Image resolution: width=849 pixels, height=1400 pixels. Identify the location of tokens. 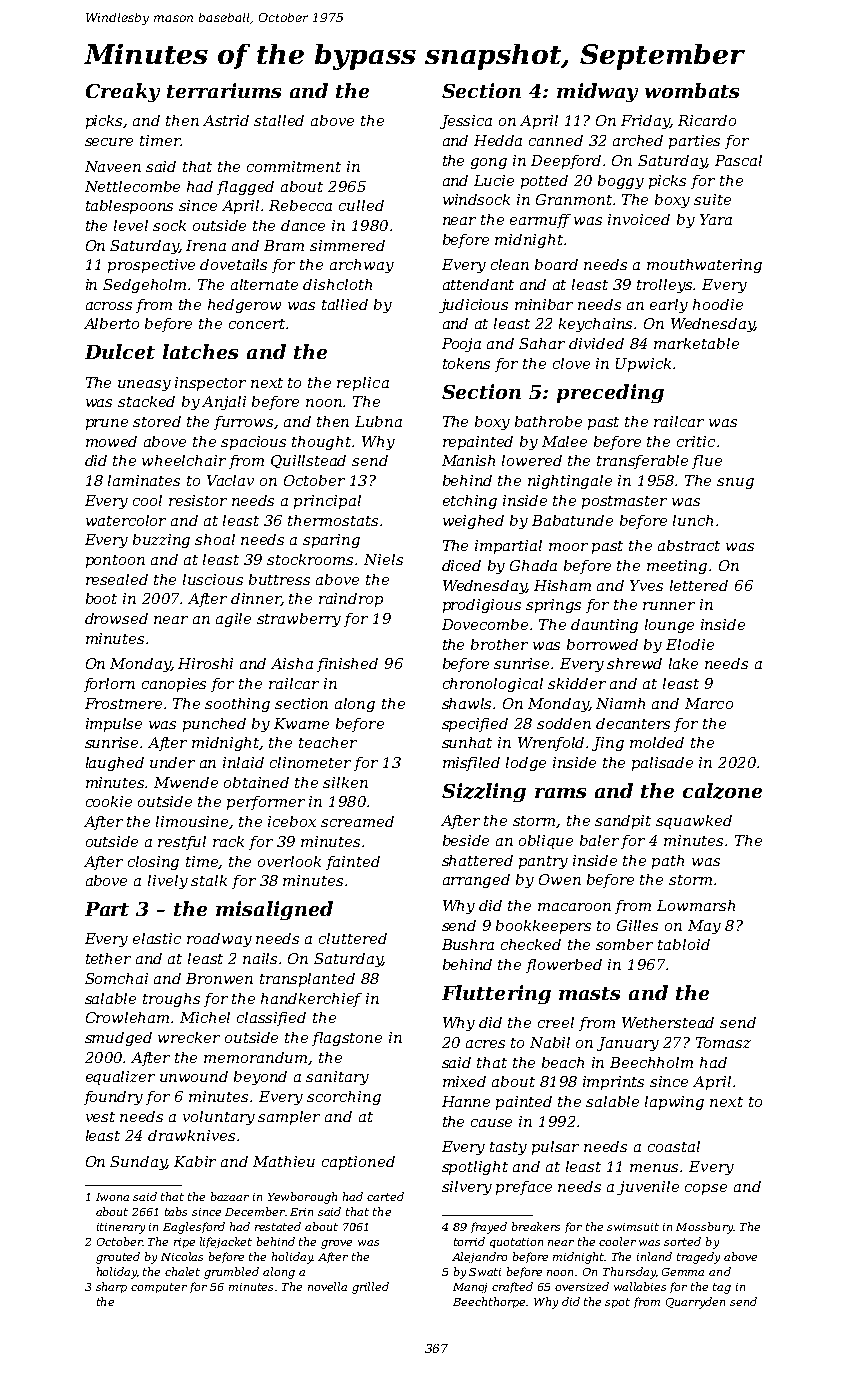
(466, 363).
